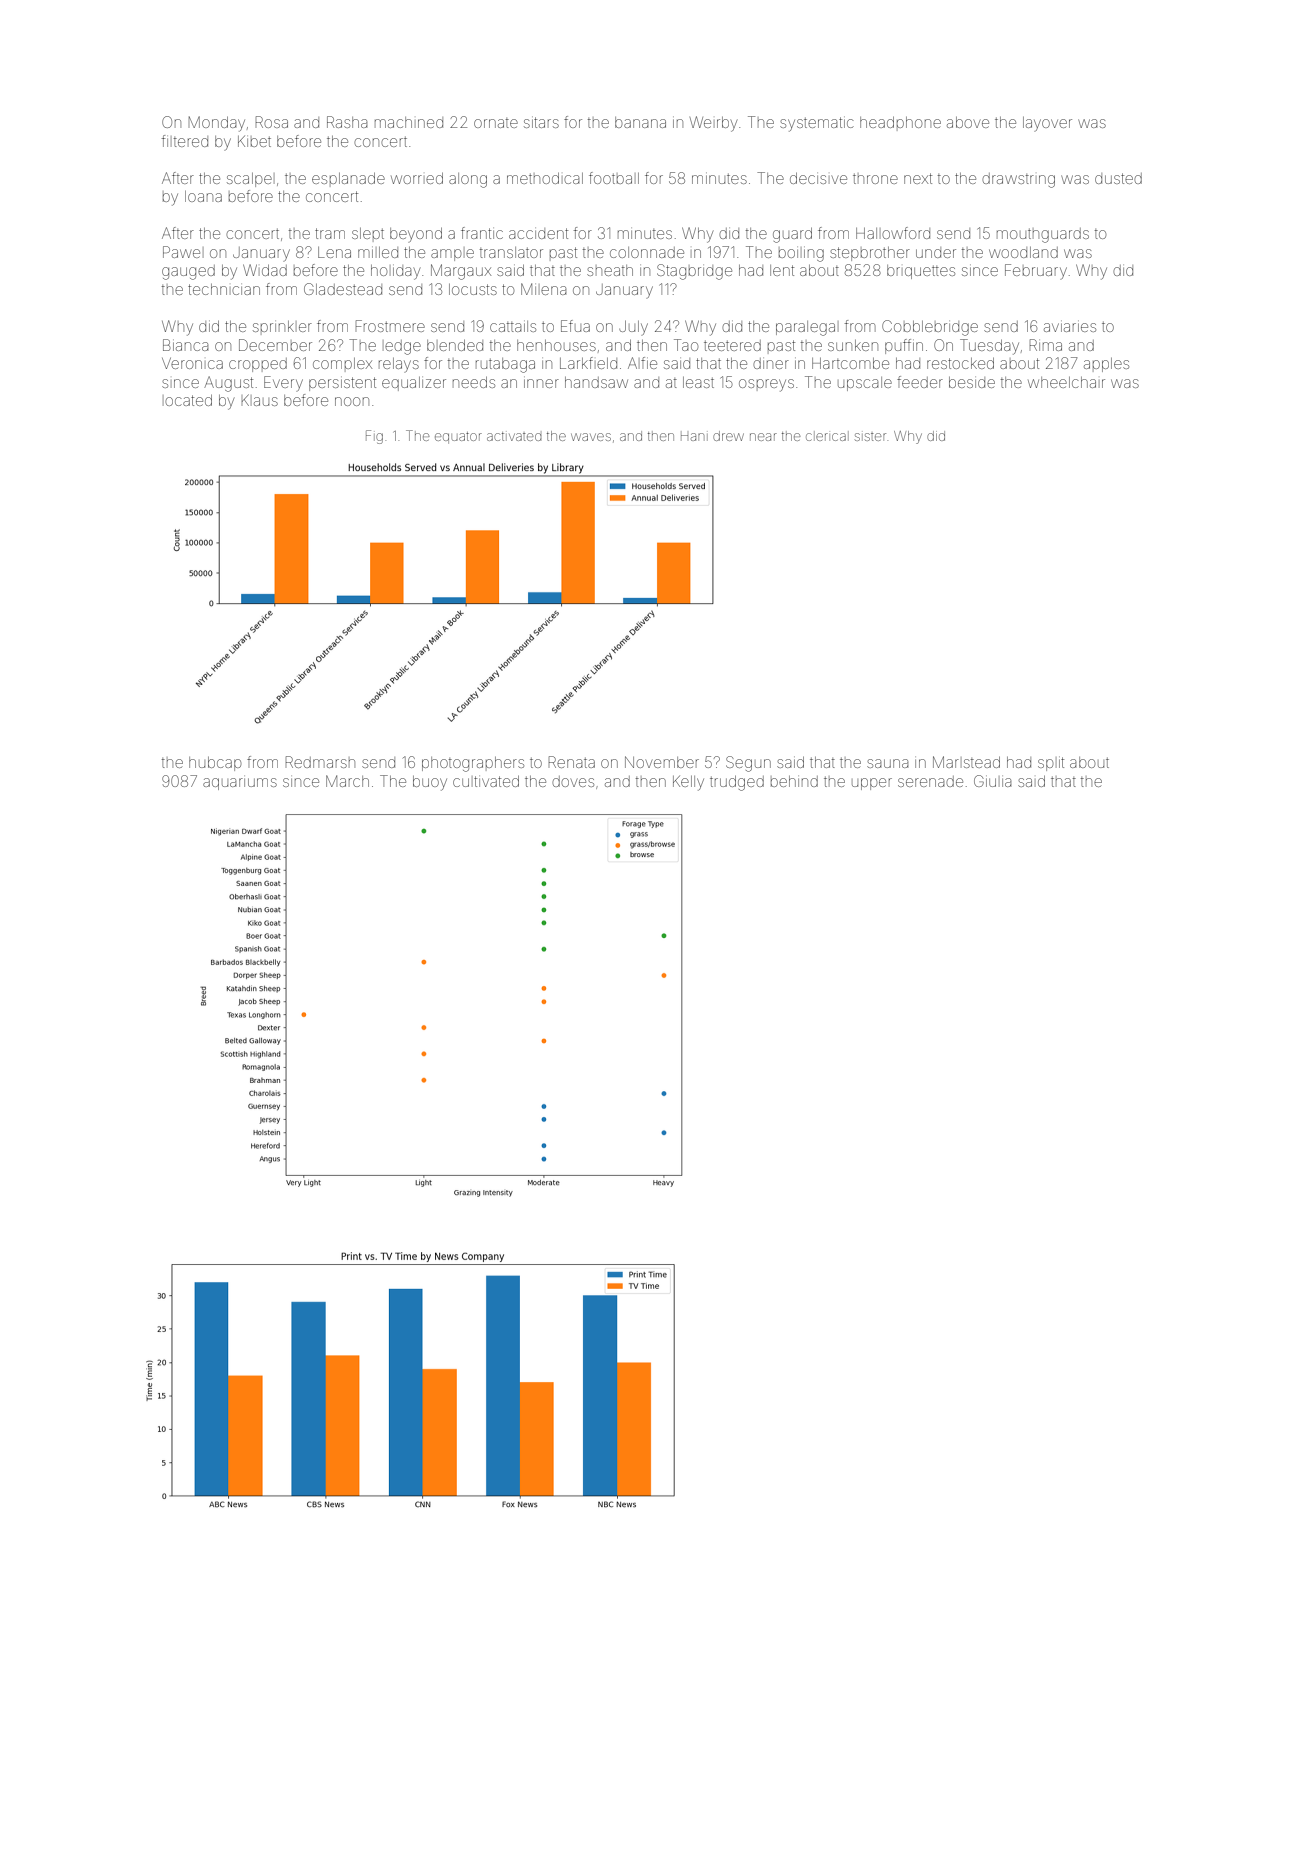 This screenshot has height=1854, width=1311. What do you see at coordinates (588, 363) in the screenshot?
I see `Larkfield` at bounding box center [588, 363].
